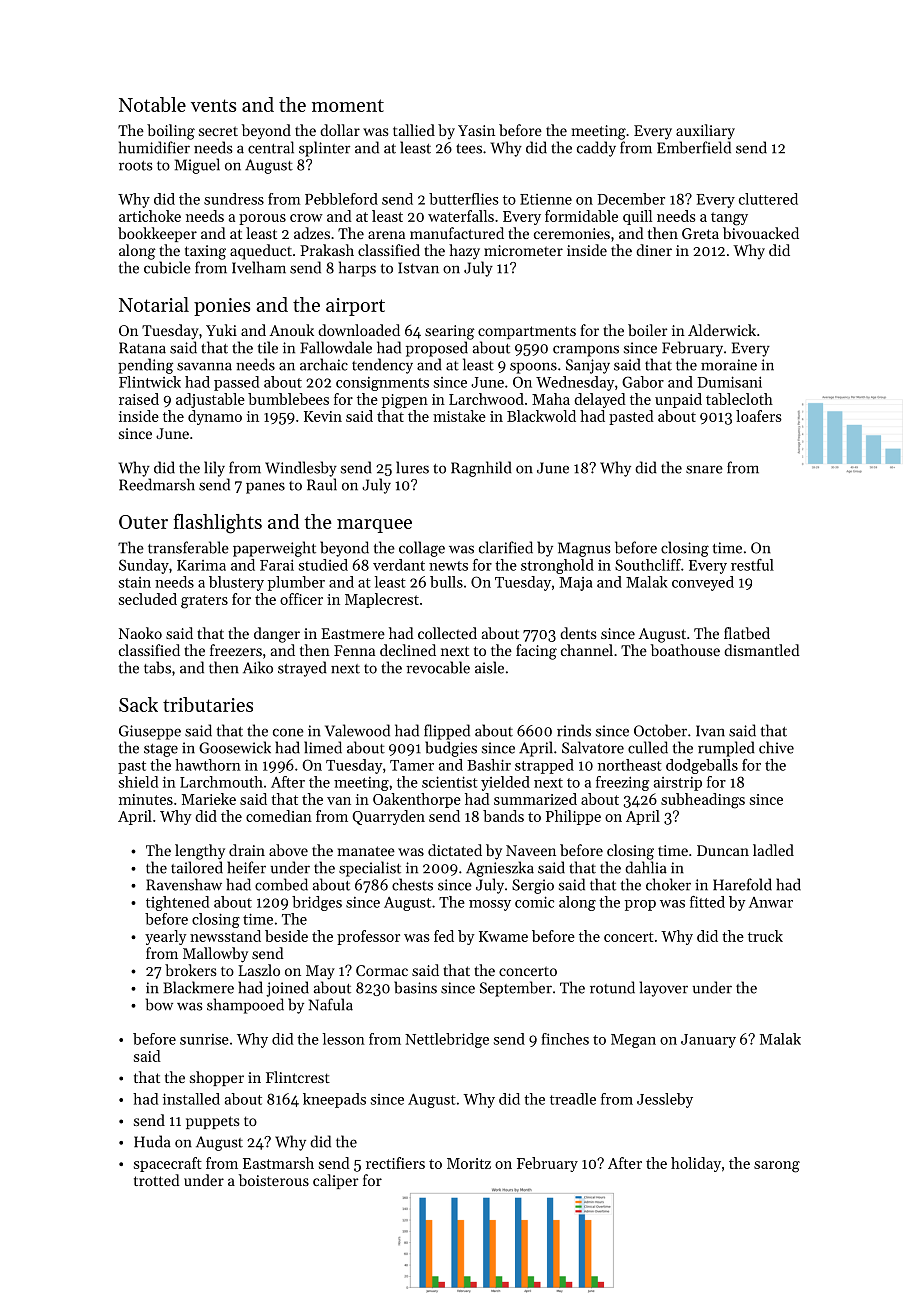 The width and height of the image is (924, 1314). I want to click on vents, so click(213, 105).
